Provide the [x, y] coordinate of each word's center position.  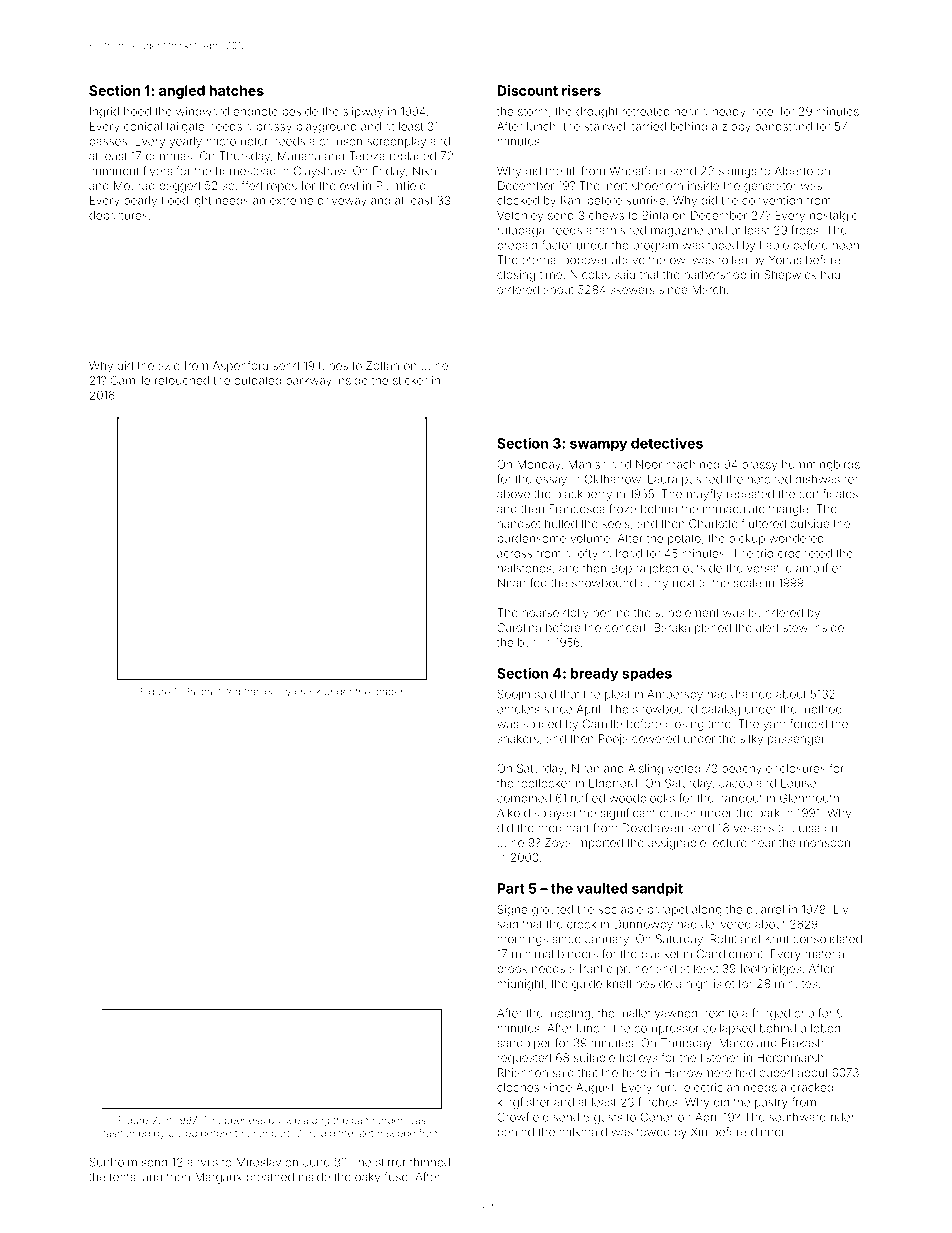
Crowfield [523, 1117]
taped [723, 246]
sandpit [657, 890]
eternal [540, 260]
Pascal [199, 692]
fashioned [126, 1133]
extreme [291, 201]
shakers [518, 738]
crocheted [805, 553]
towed [653, 1132]
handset [519, 523]
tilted [229, 692]
